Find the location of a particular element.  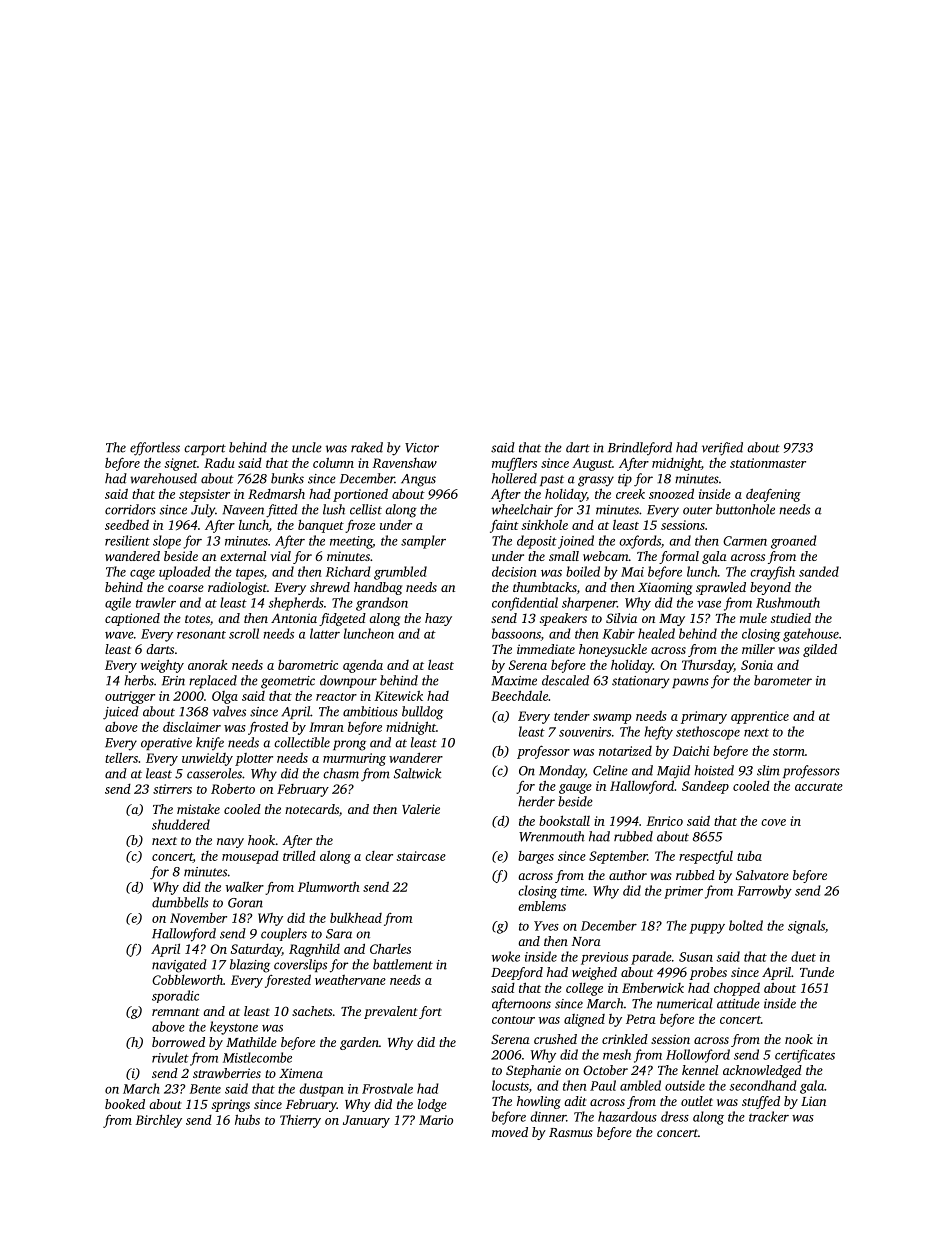

mufflers is located at coordinates (514, 464).
